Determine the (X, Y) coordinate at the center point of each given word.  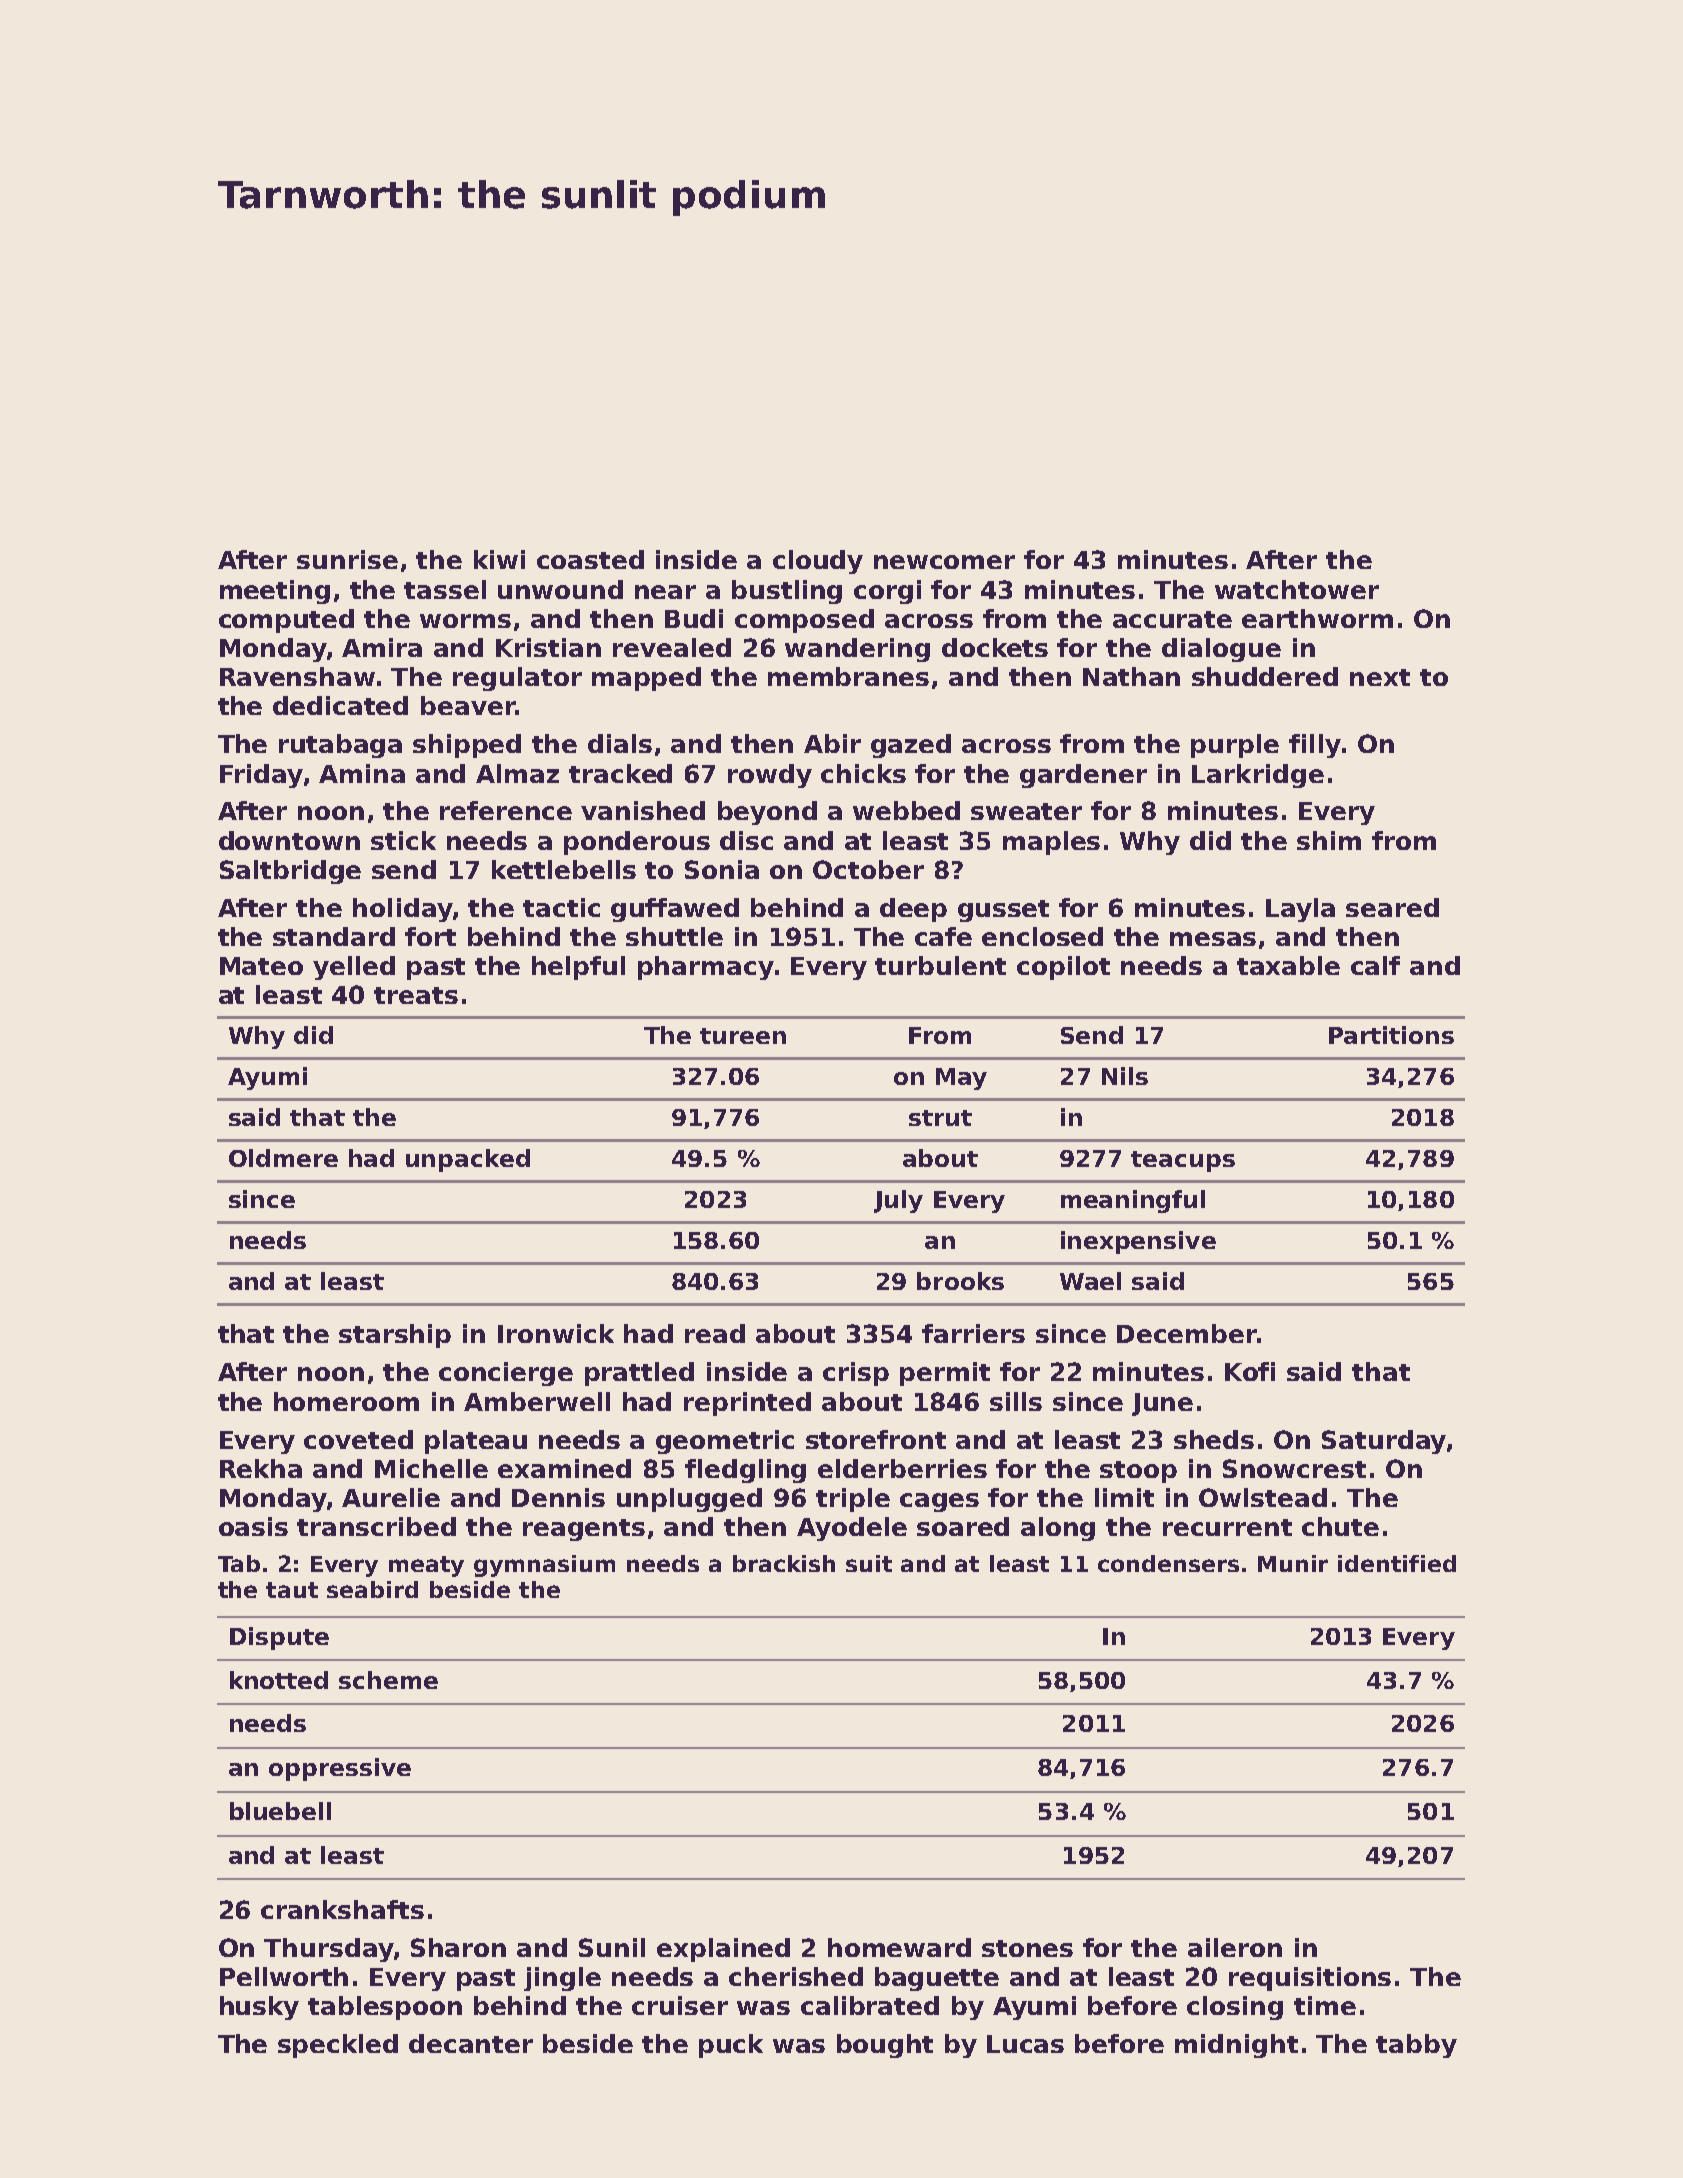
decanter (471, 2043)
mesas (1213, 939)
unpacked (468, 1160)
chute (1340, 1526)
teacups (1183, 1161)
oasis (253, 1526)
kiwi (499, 559)
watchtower (1297, 589)
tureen (743, 1036)
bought (885, 2046)
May (961, 1079)
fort (430, 936)
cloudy (818, 562)
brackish (784, 1563)
